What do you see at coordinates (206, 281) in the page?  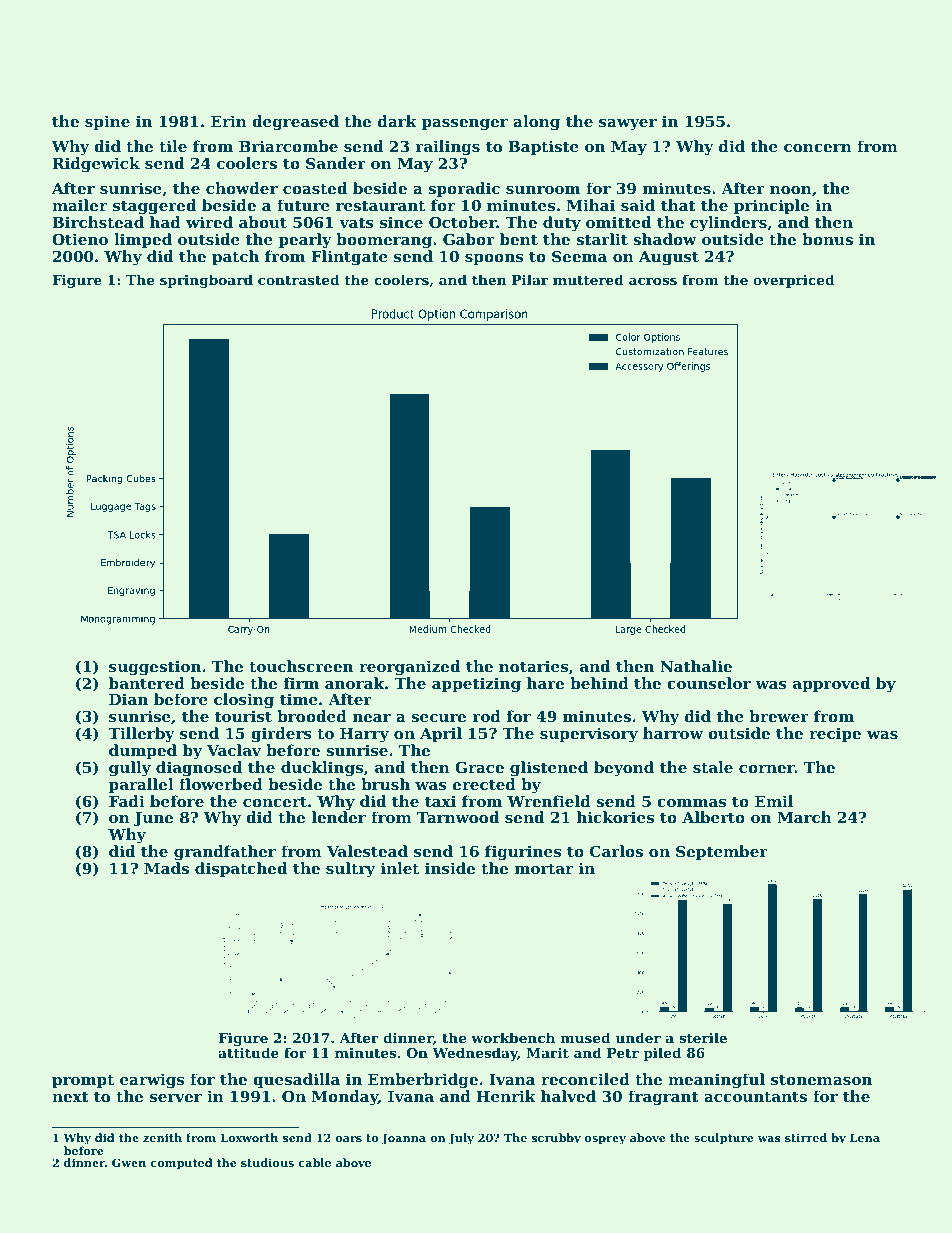 I see `springboard` at bounding box center [206, 281].
